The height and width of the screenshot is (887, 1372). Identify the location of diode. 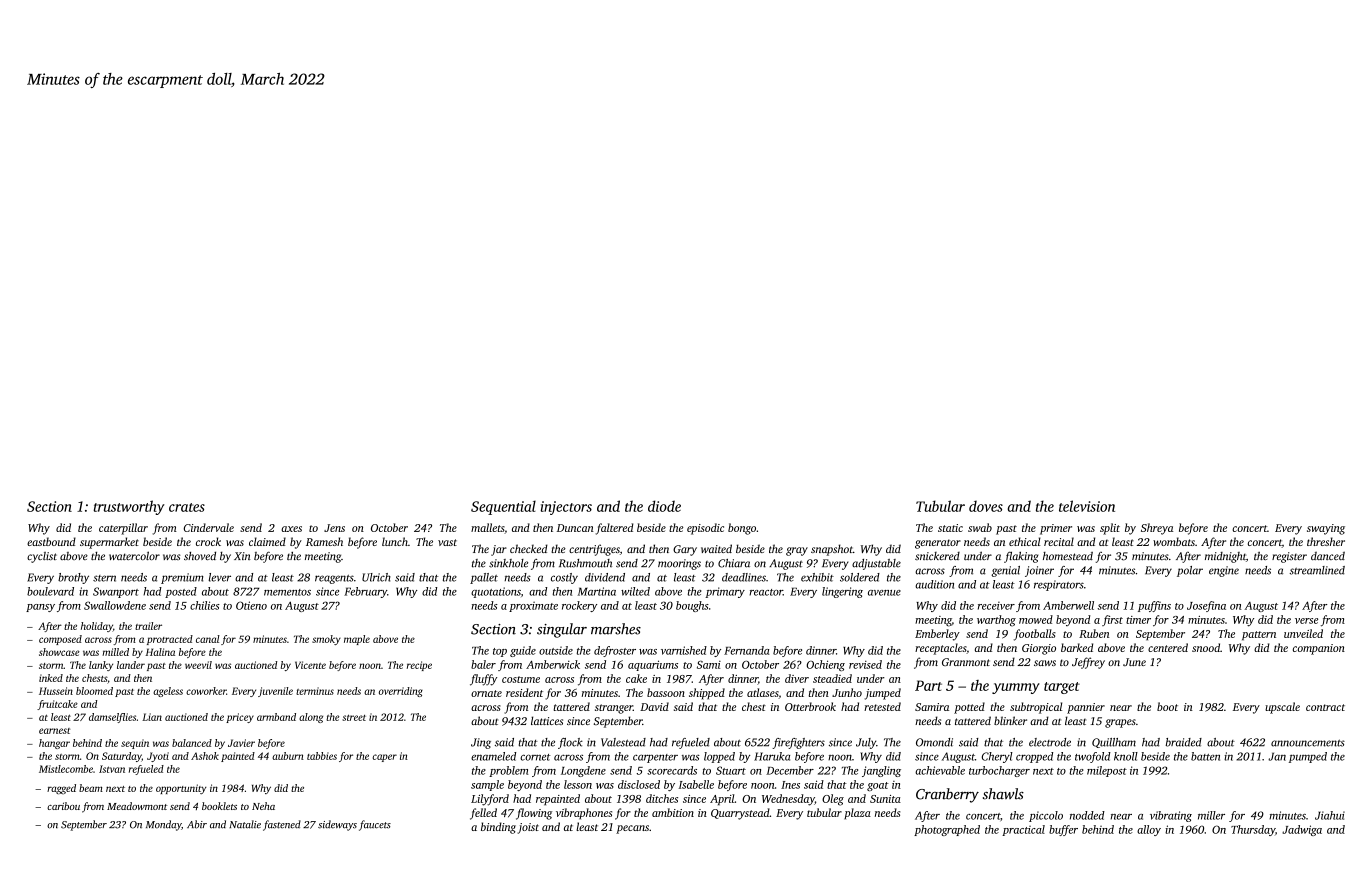
(664, 506).
